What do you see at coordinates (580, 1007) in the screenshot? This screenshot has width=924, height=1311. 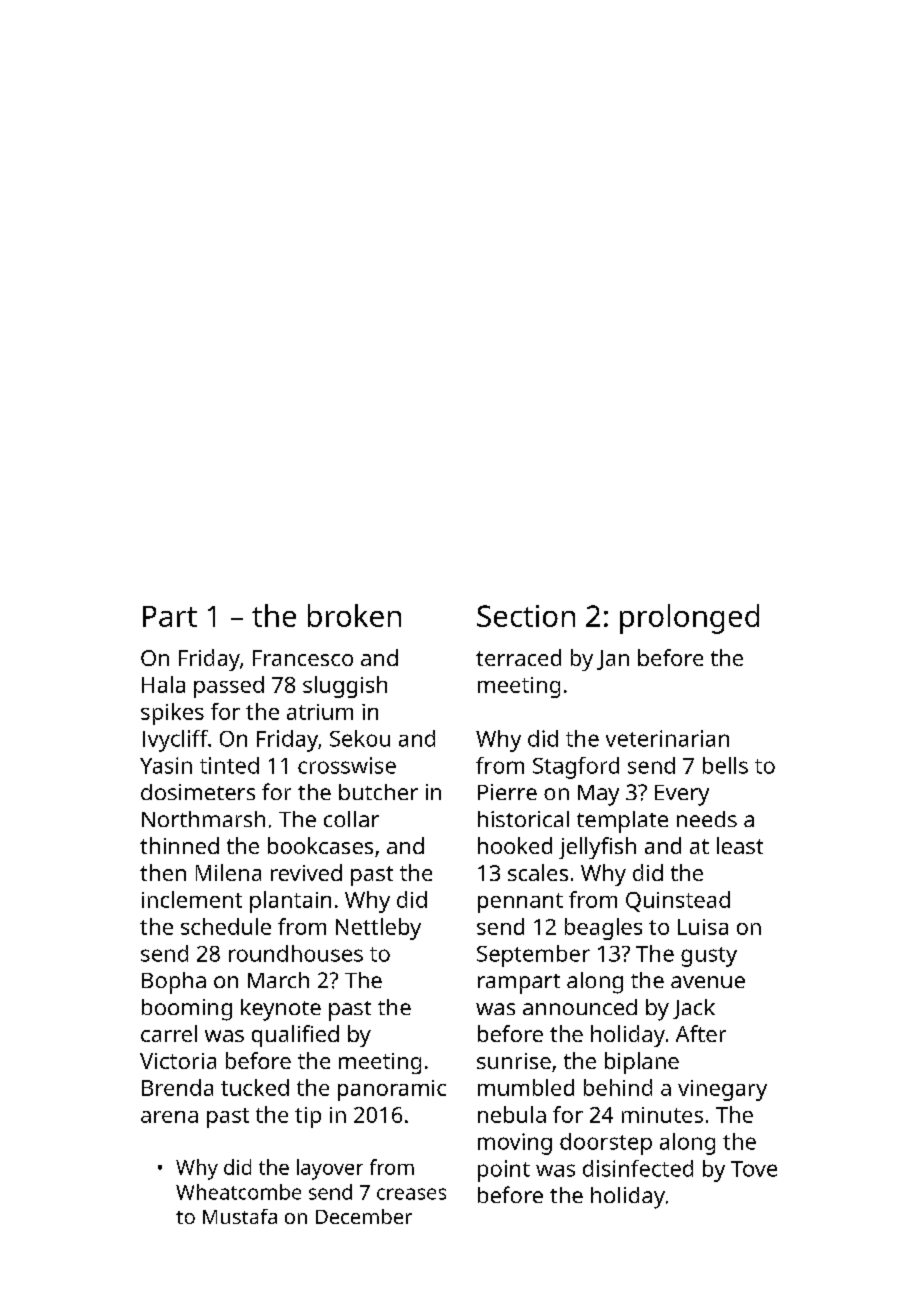 I see `announced` at bounding box center [580, 1007].
